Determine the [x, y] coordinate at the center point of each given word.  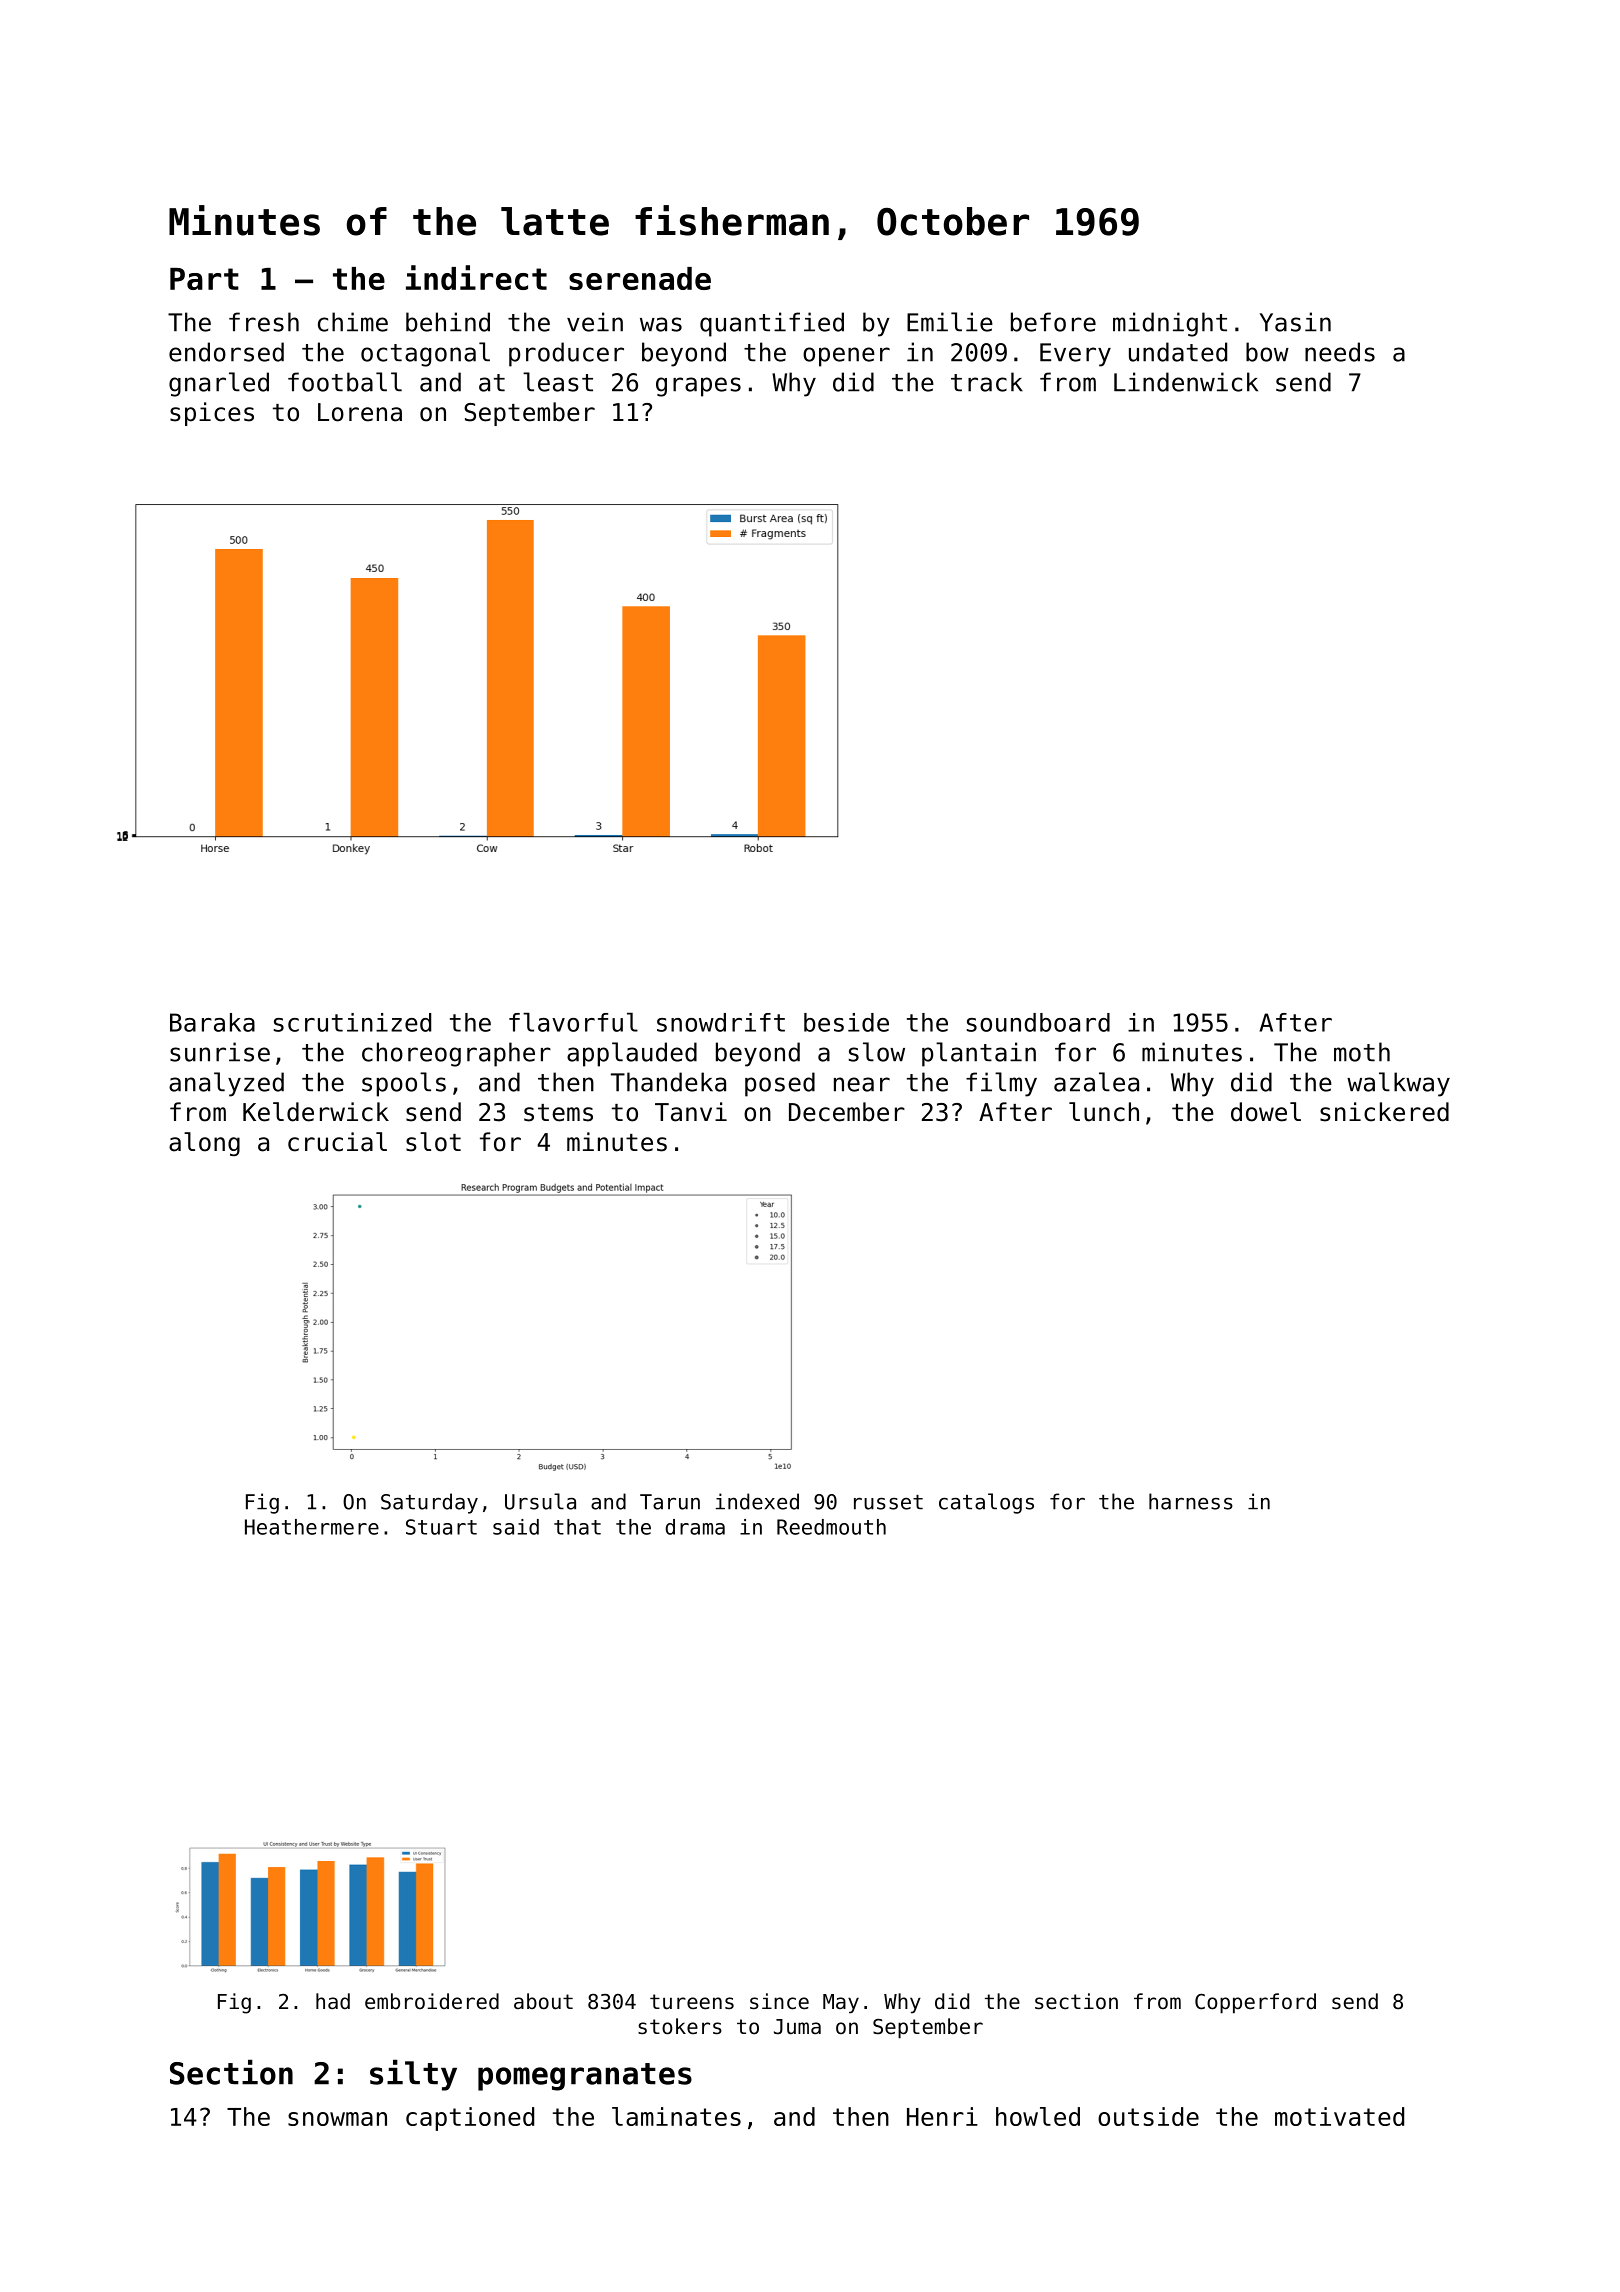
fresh [264, 322]
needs [1340, 352]
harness [1191, 1501]
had [333, 2001]
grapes [698, 387]
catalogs [986, 1503]
